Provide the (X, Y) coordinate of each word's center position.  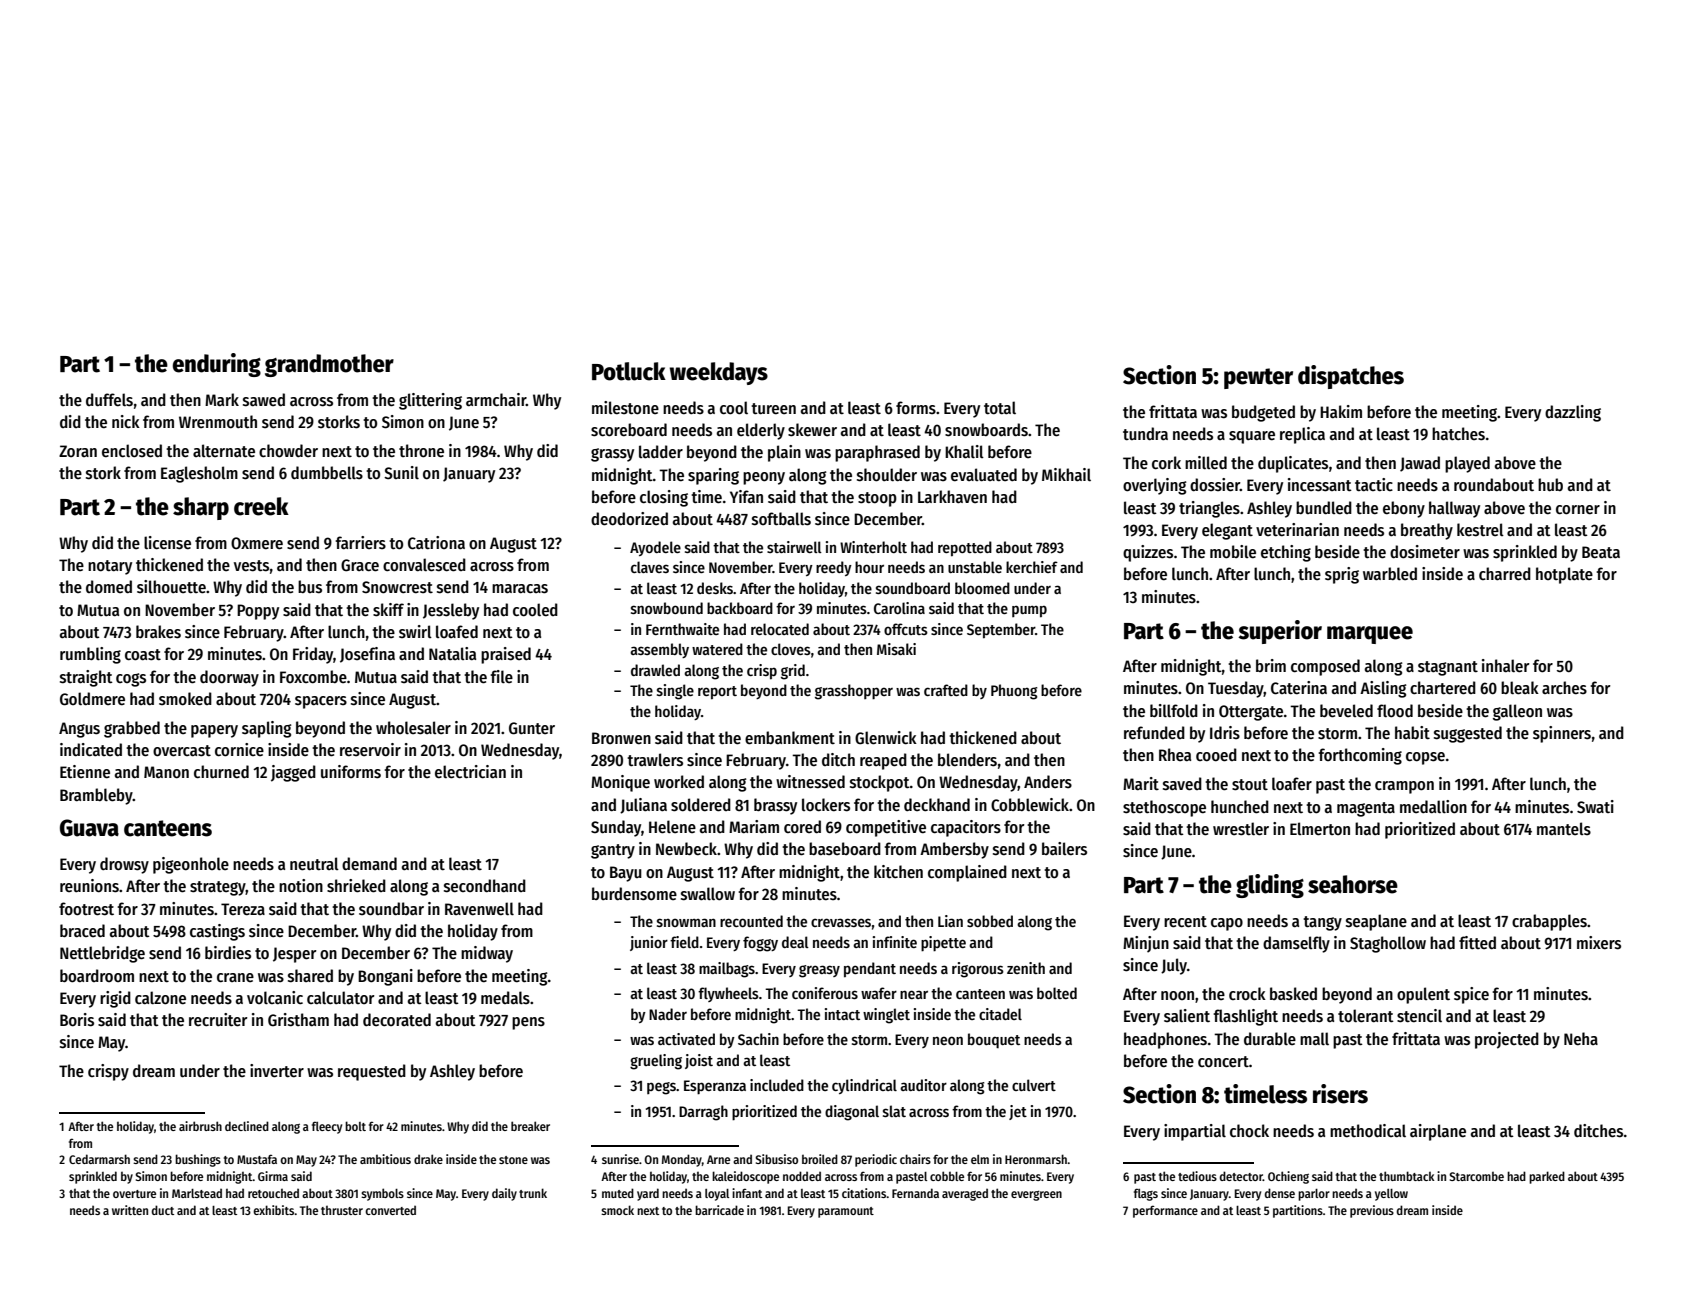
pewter (1258, 378)
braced (82, 930)
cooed (1216, 755)
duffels (109, 400)
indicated (91, 750)
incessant (1320, 485)
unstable (975, 567)
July (1174, 966)
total (1000, 408)
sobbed (990, 921)
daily (504, 1194)
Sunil (401, 473)
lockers (826, 805)
